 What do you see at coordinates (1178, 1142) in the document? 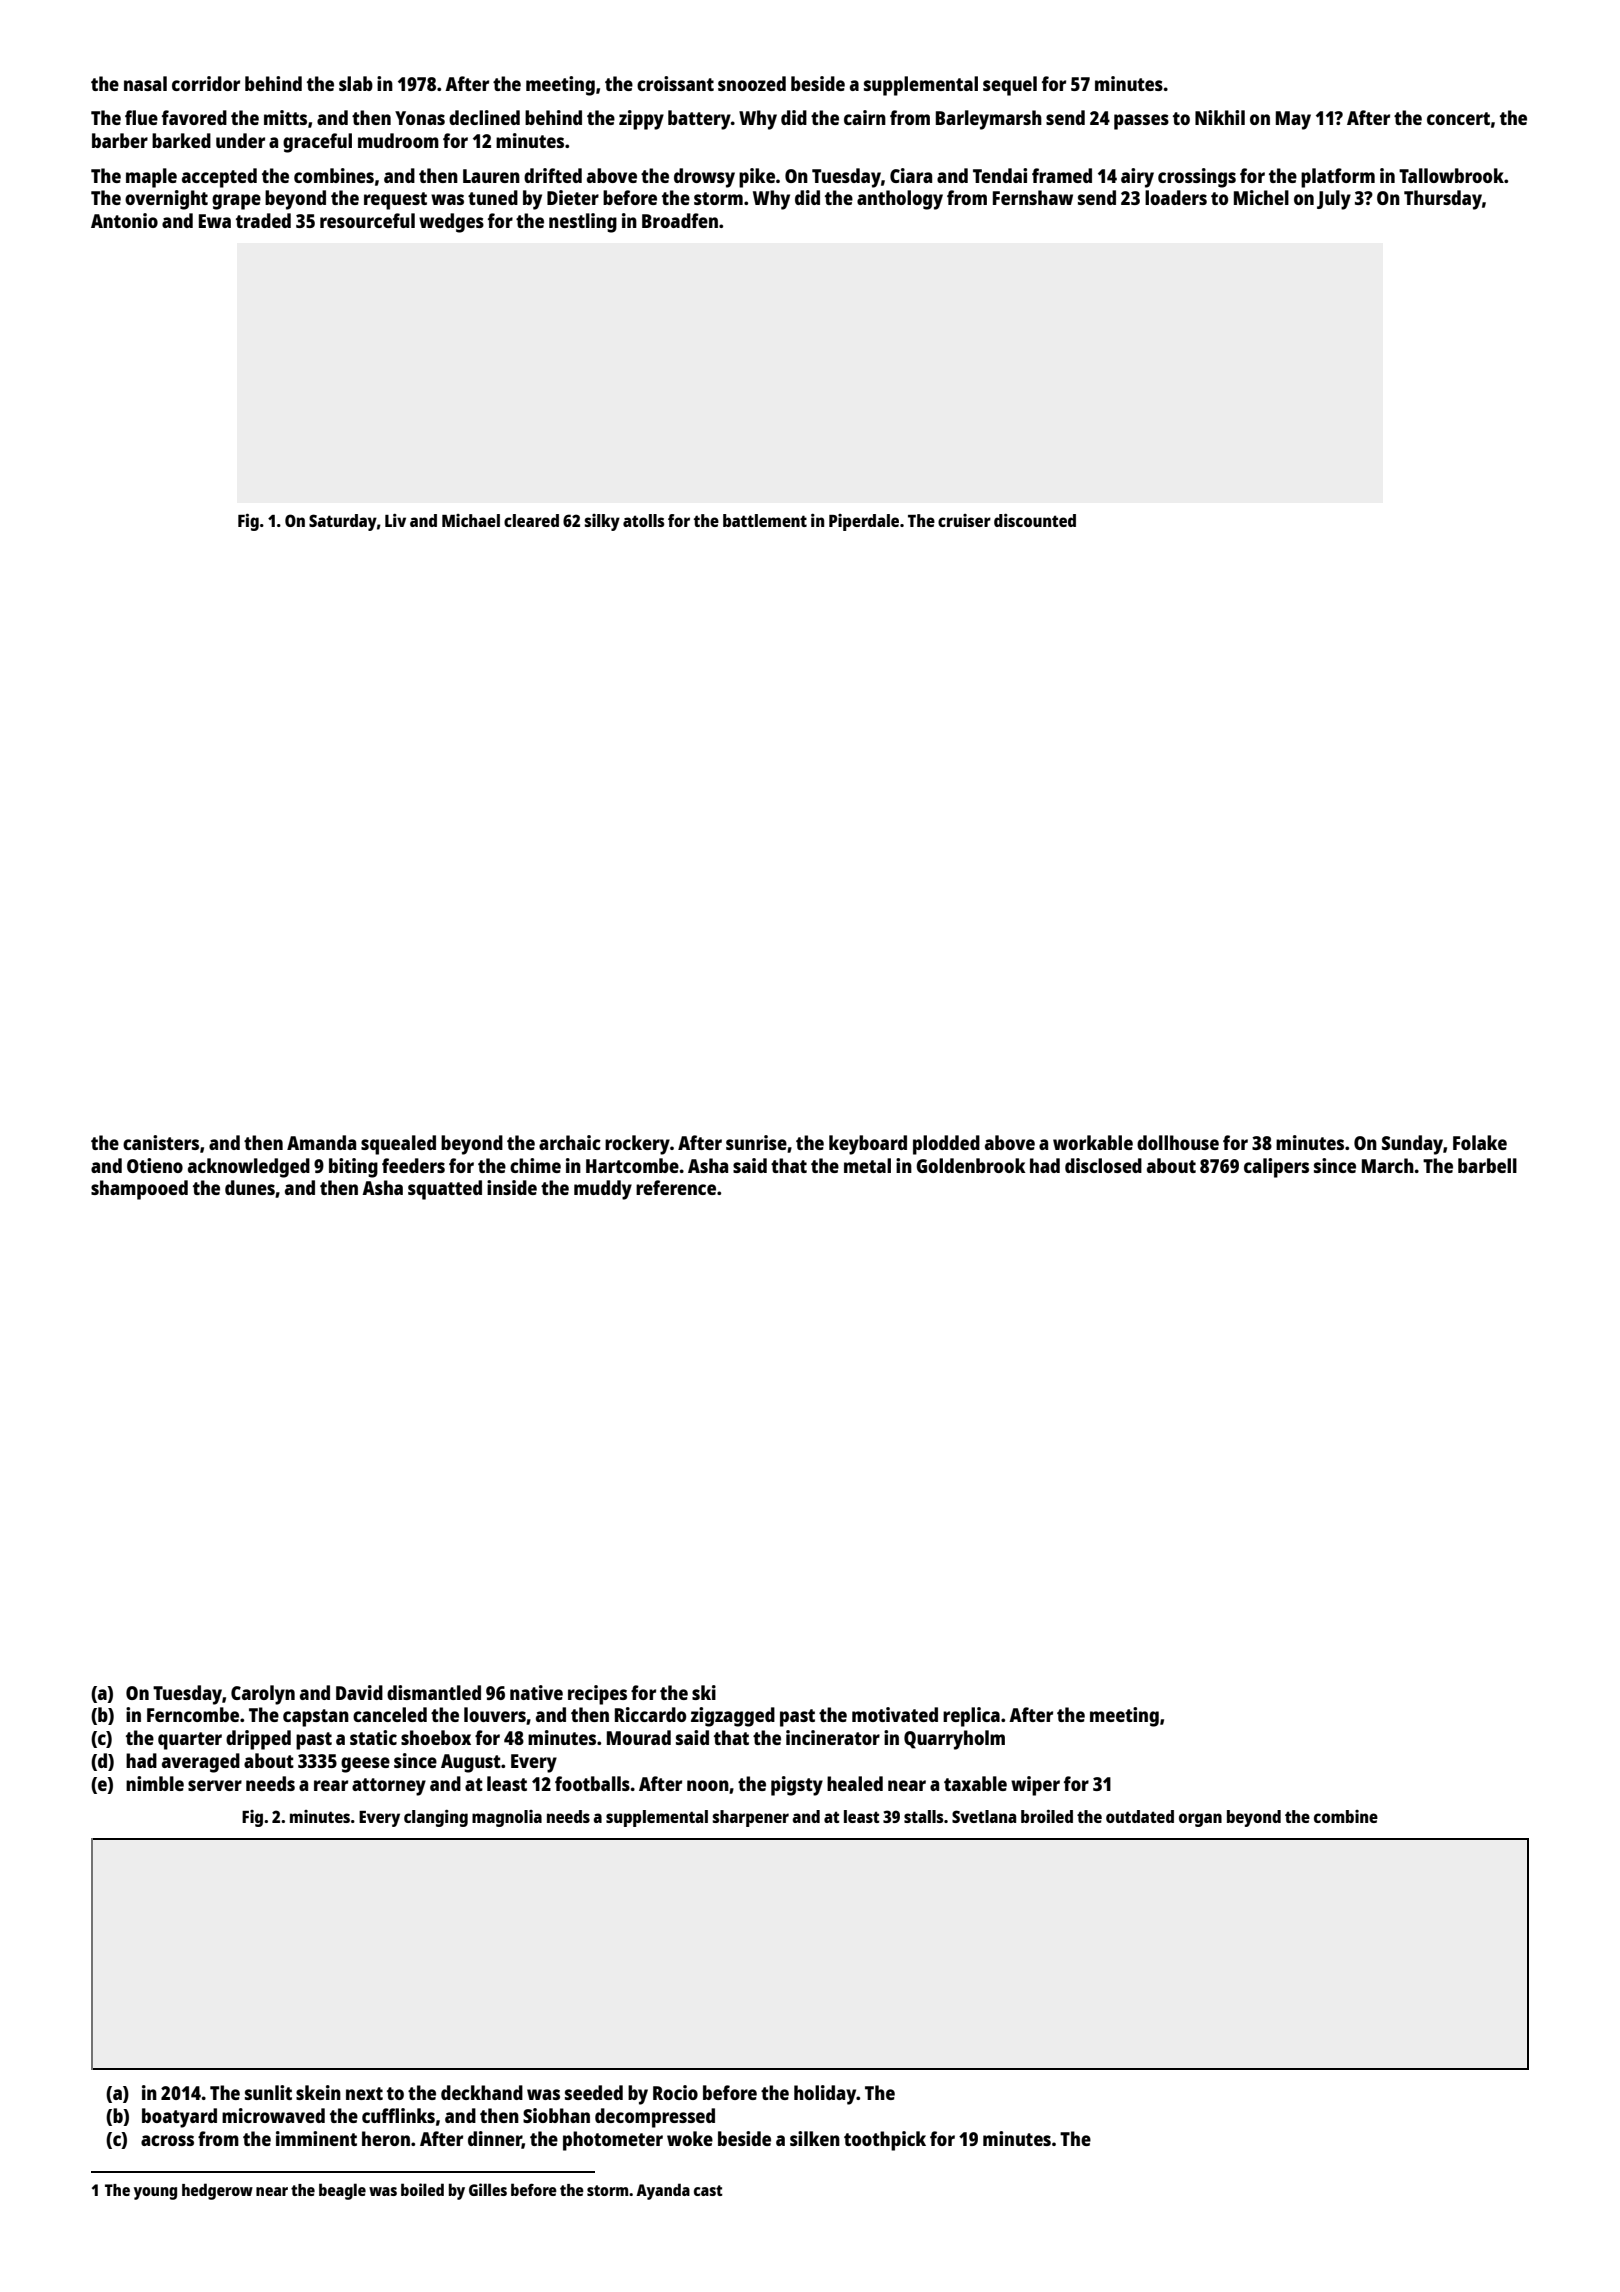
I see `dollhouse` at bounding box center [1178, 1142].
